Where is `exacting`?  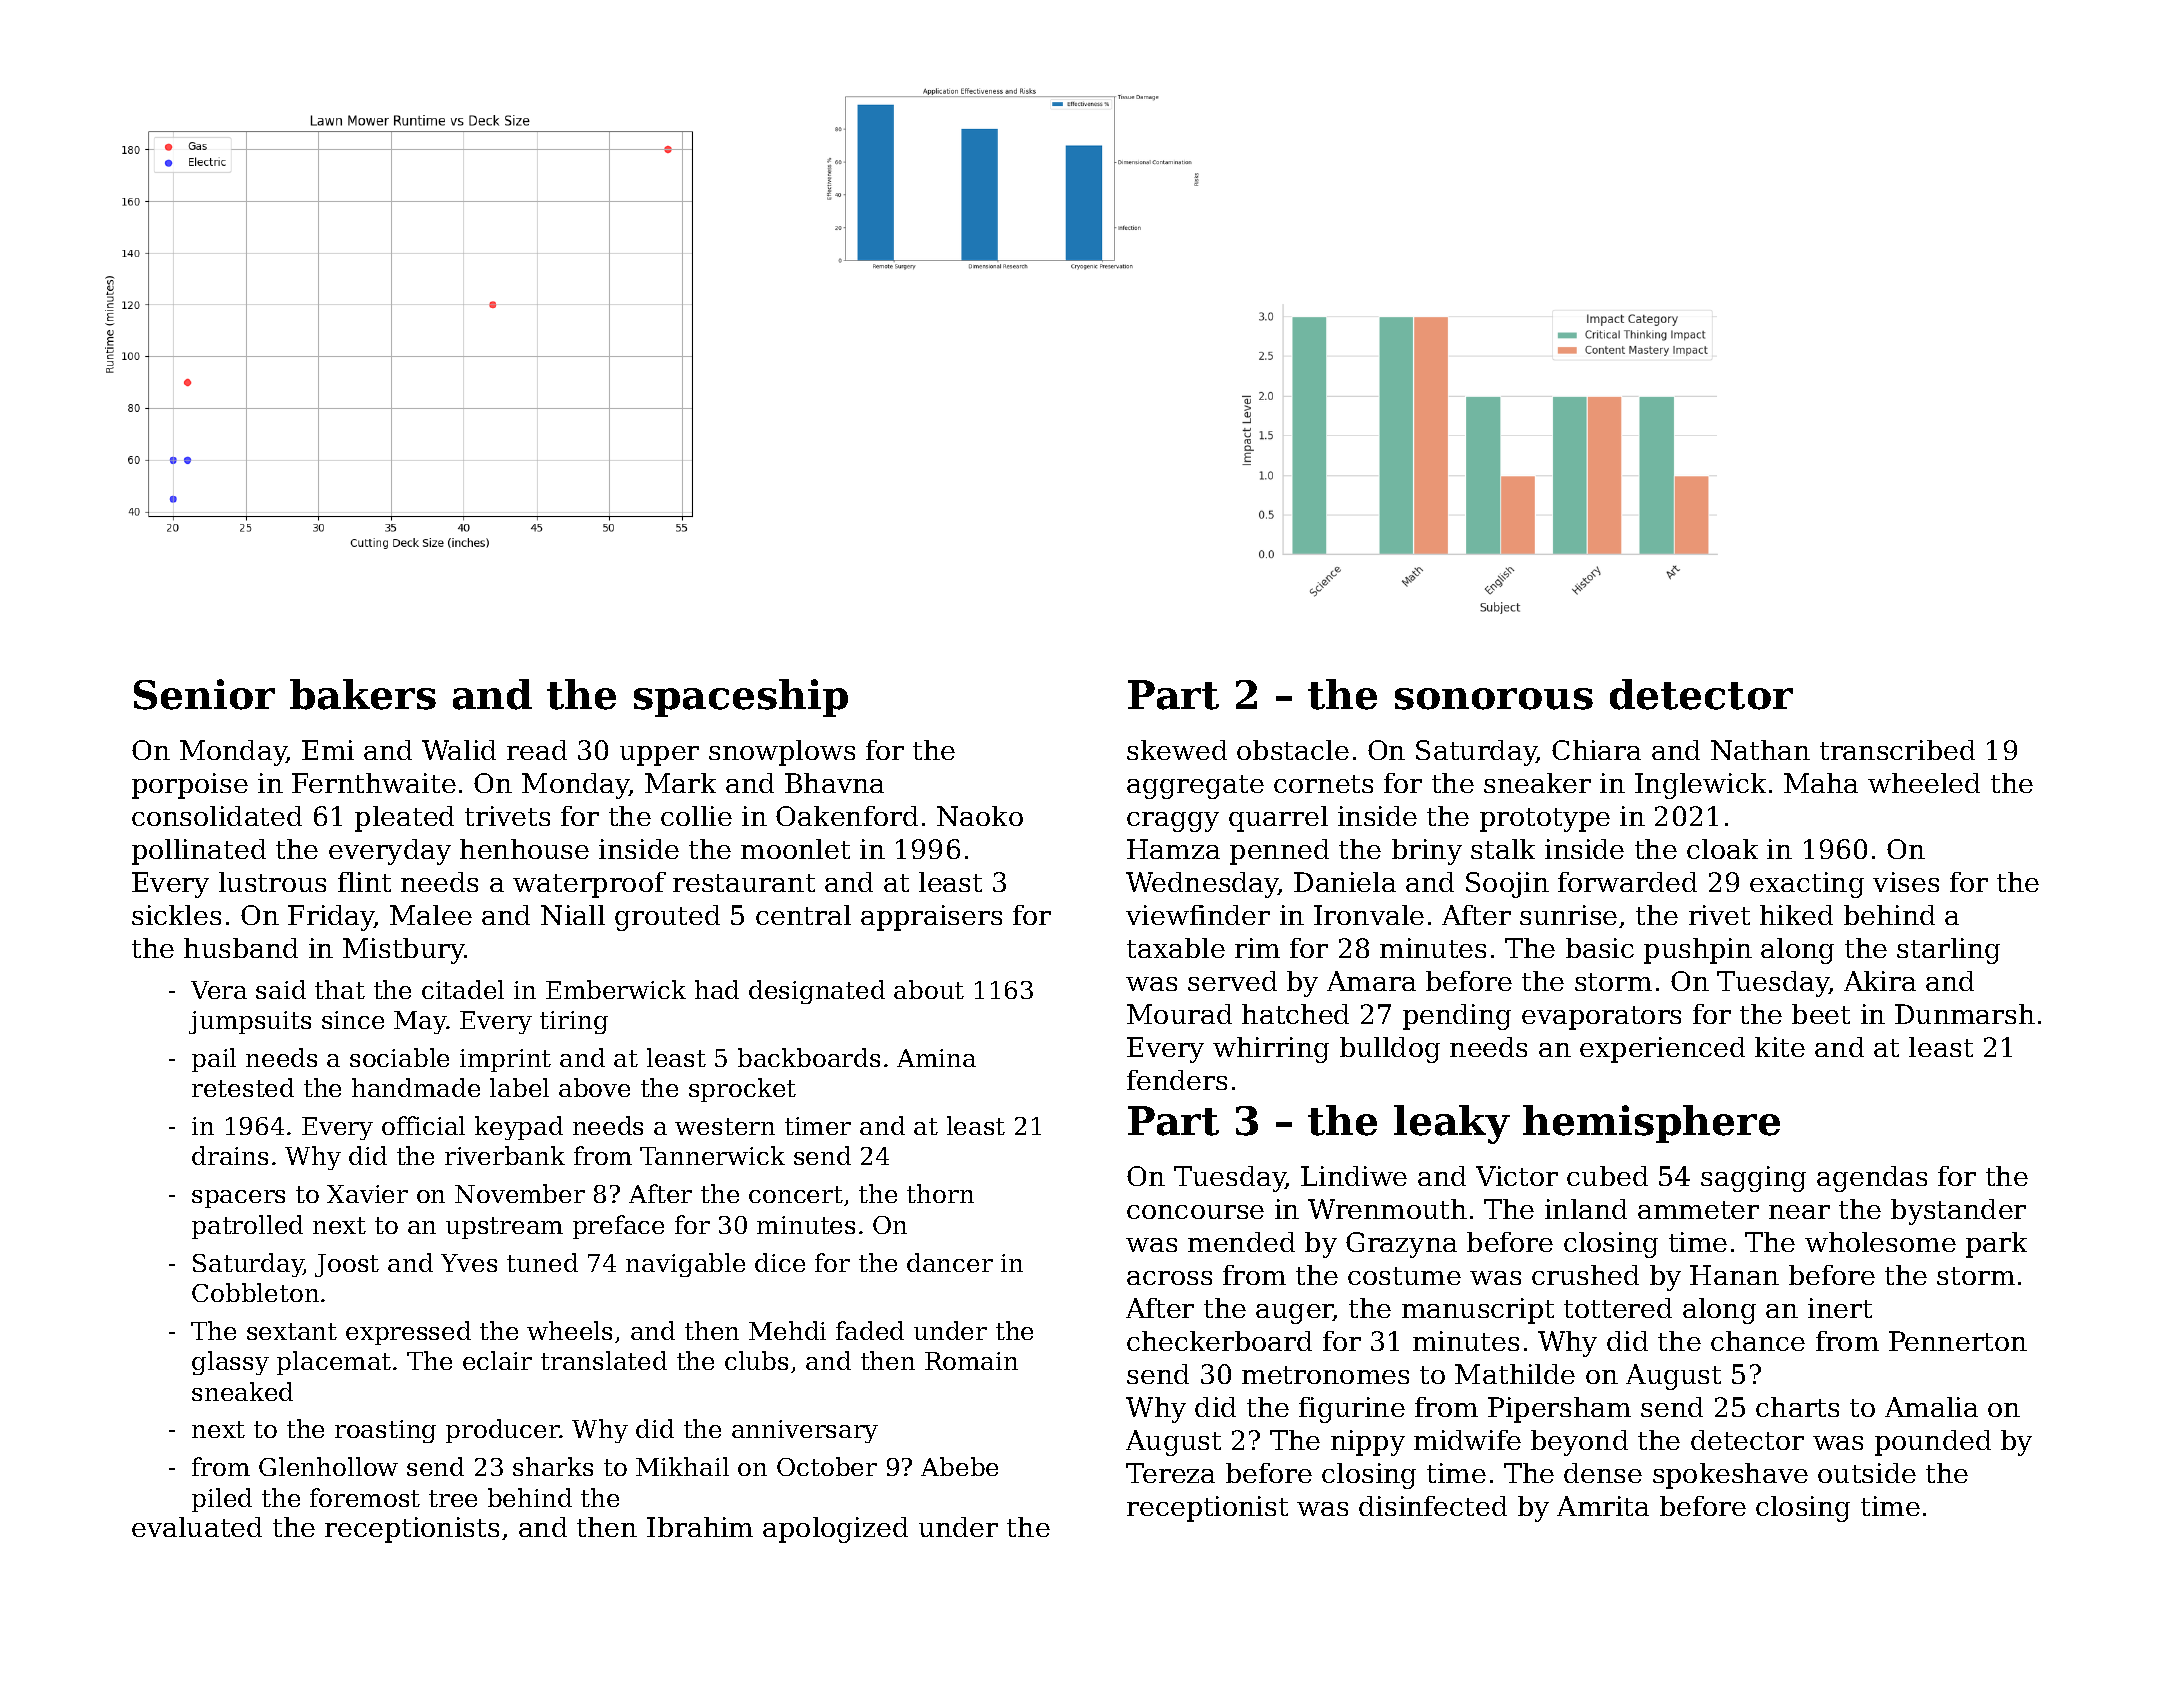 exacting is located at coordinates (1807, 885).
